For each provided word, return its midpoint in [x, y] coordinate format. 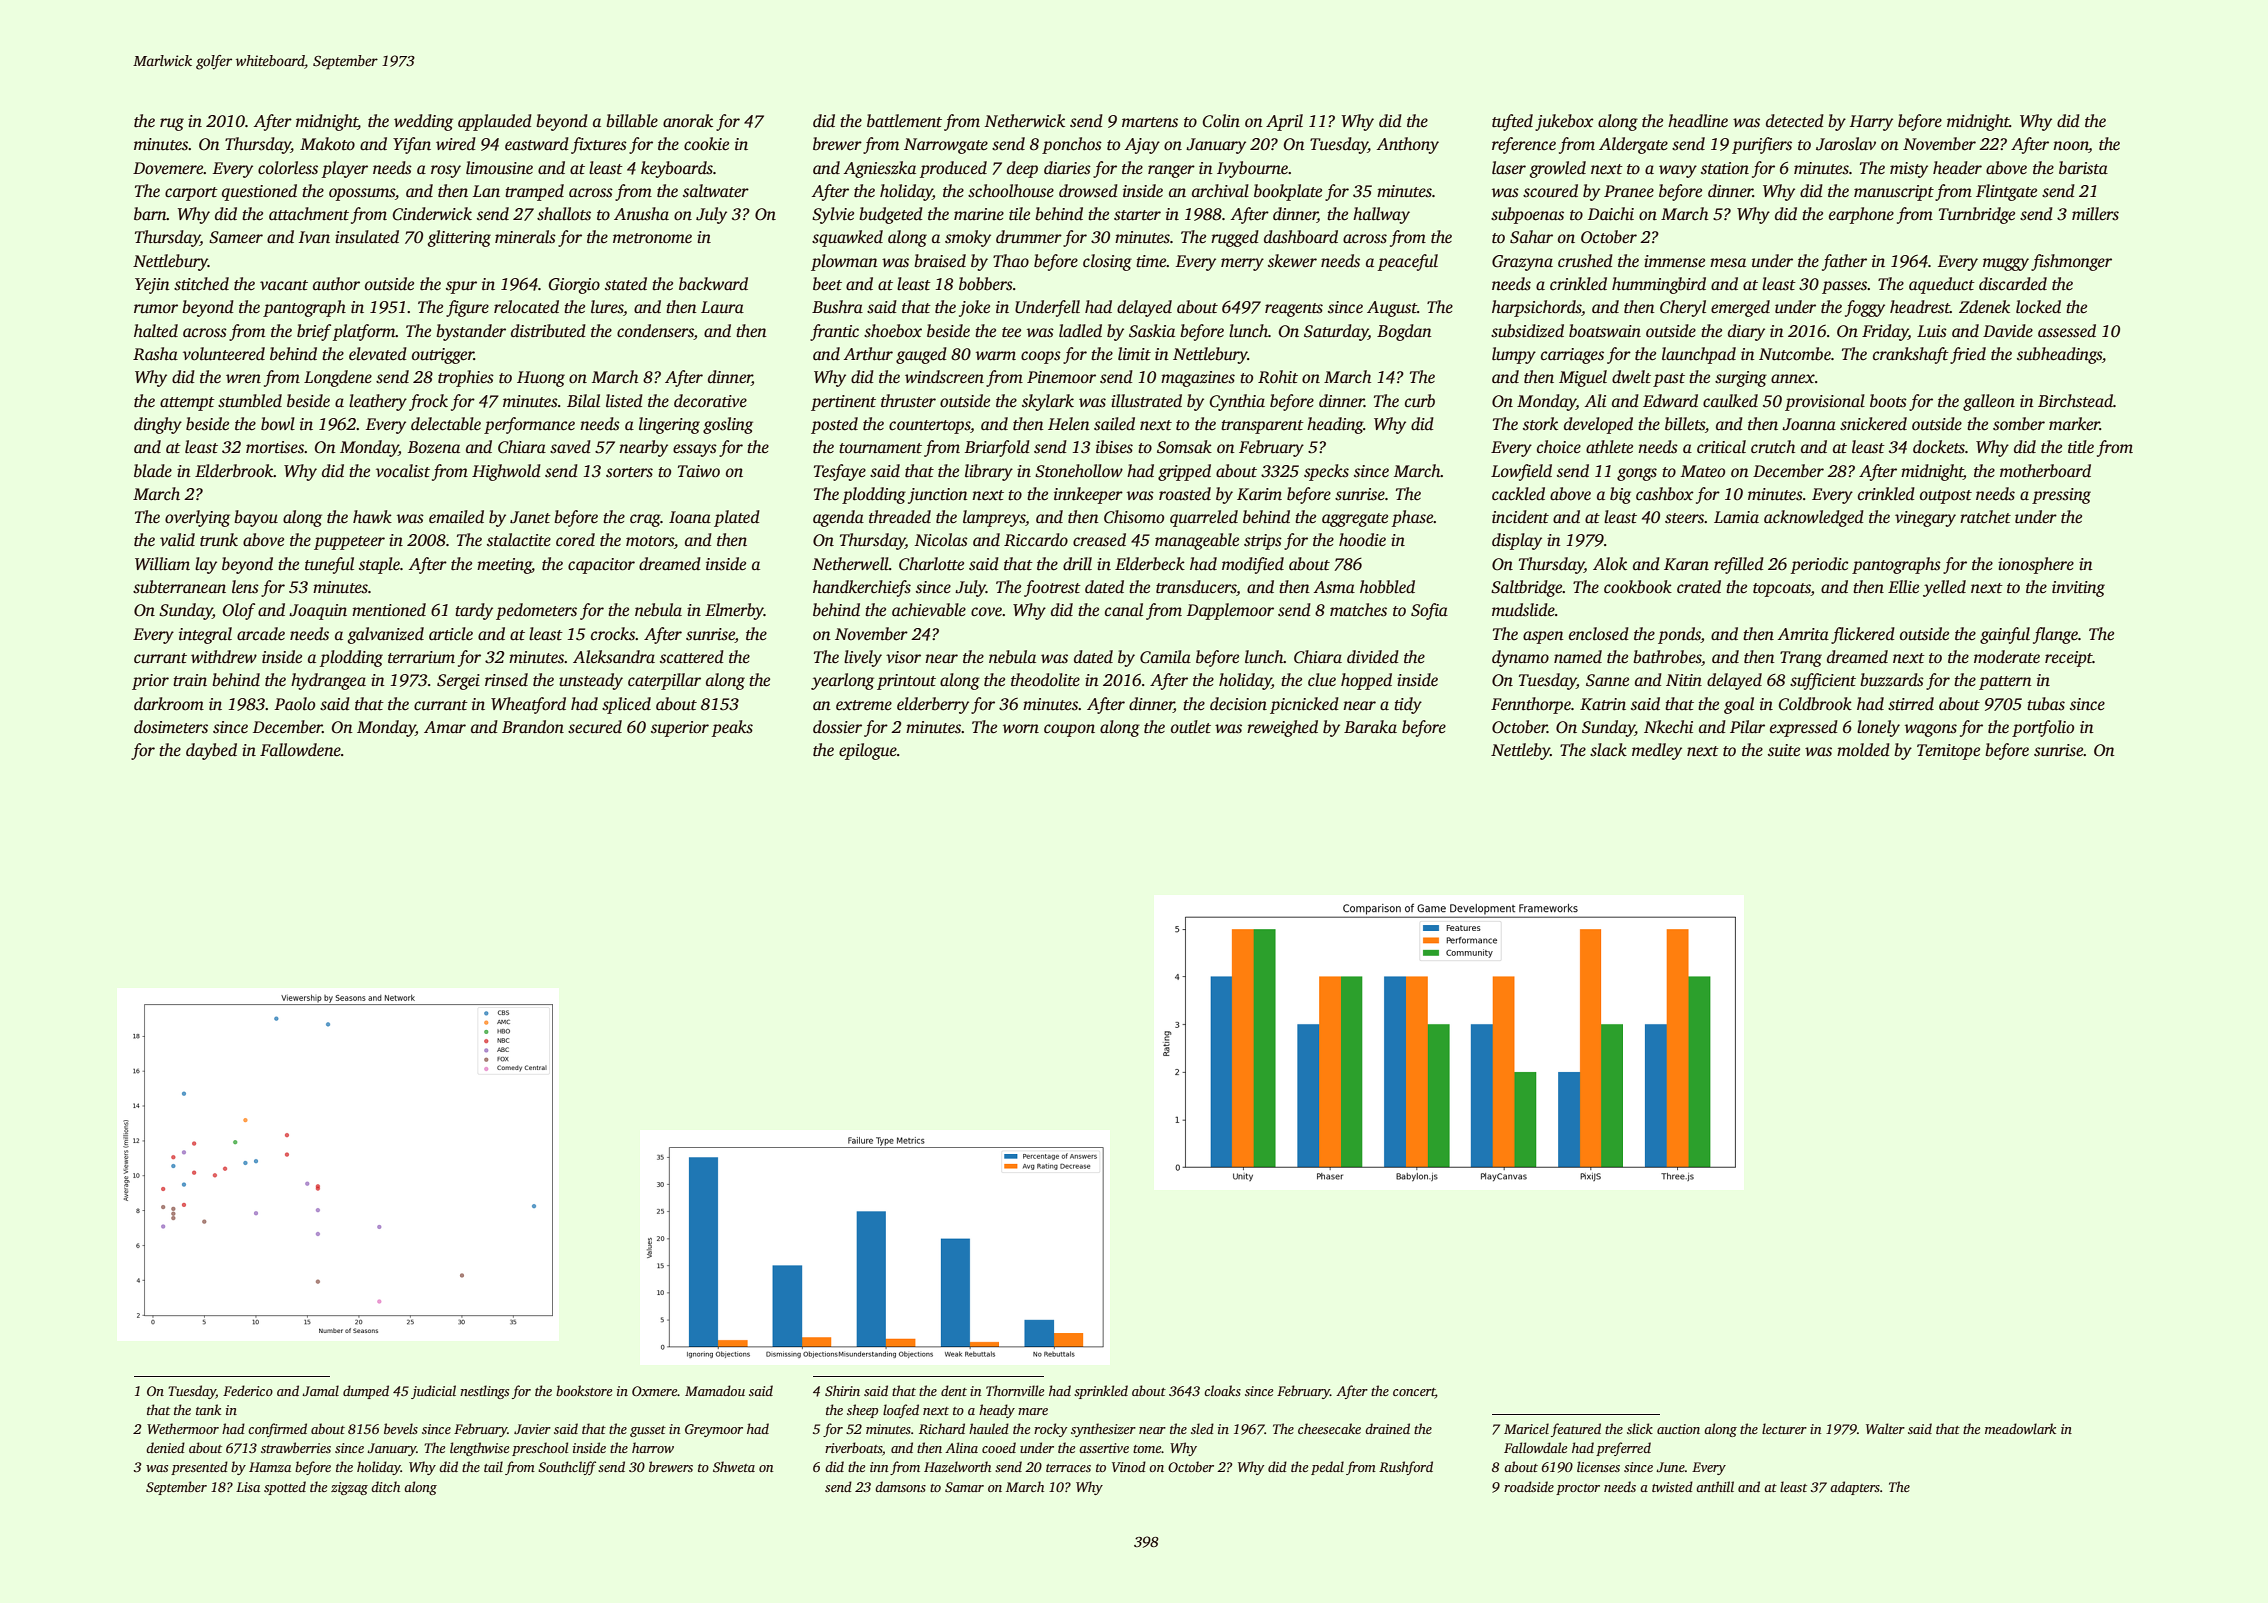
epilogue [868, 751]
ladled [1080, 330]
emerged [1740, 308]
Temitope [1948, 752]
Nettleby [1520, 751]
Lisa [248, 1487]
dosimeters [171, 727]
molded [1863, 750]
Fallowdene [300, 750]
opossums [362, 194]
